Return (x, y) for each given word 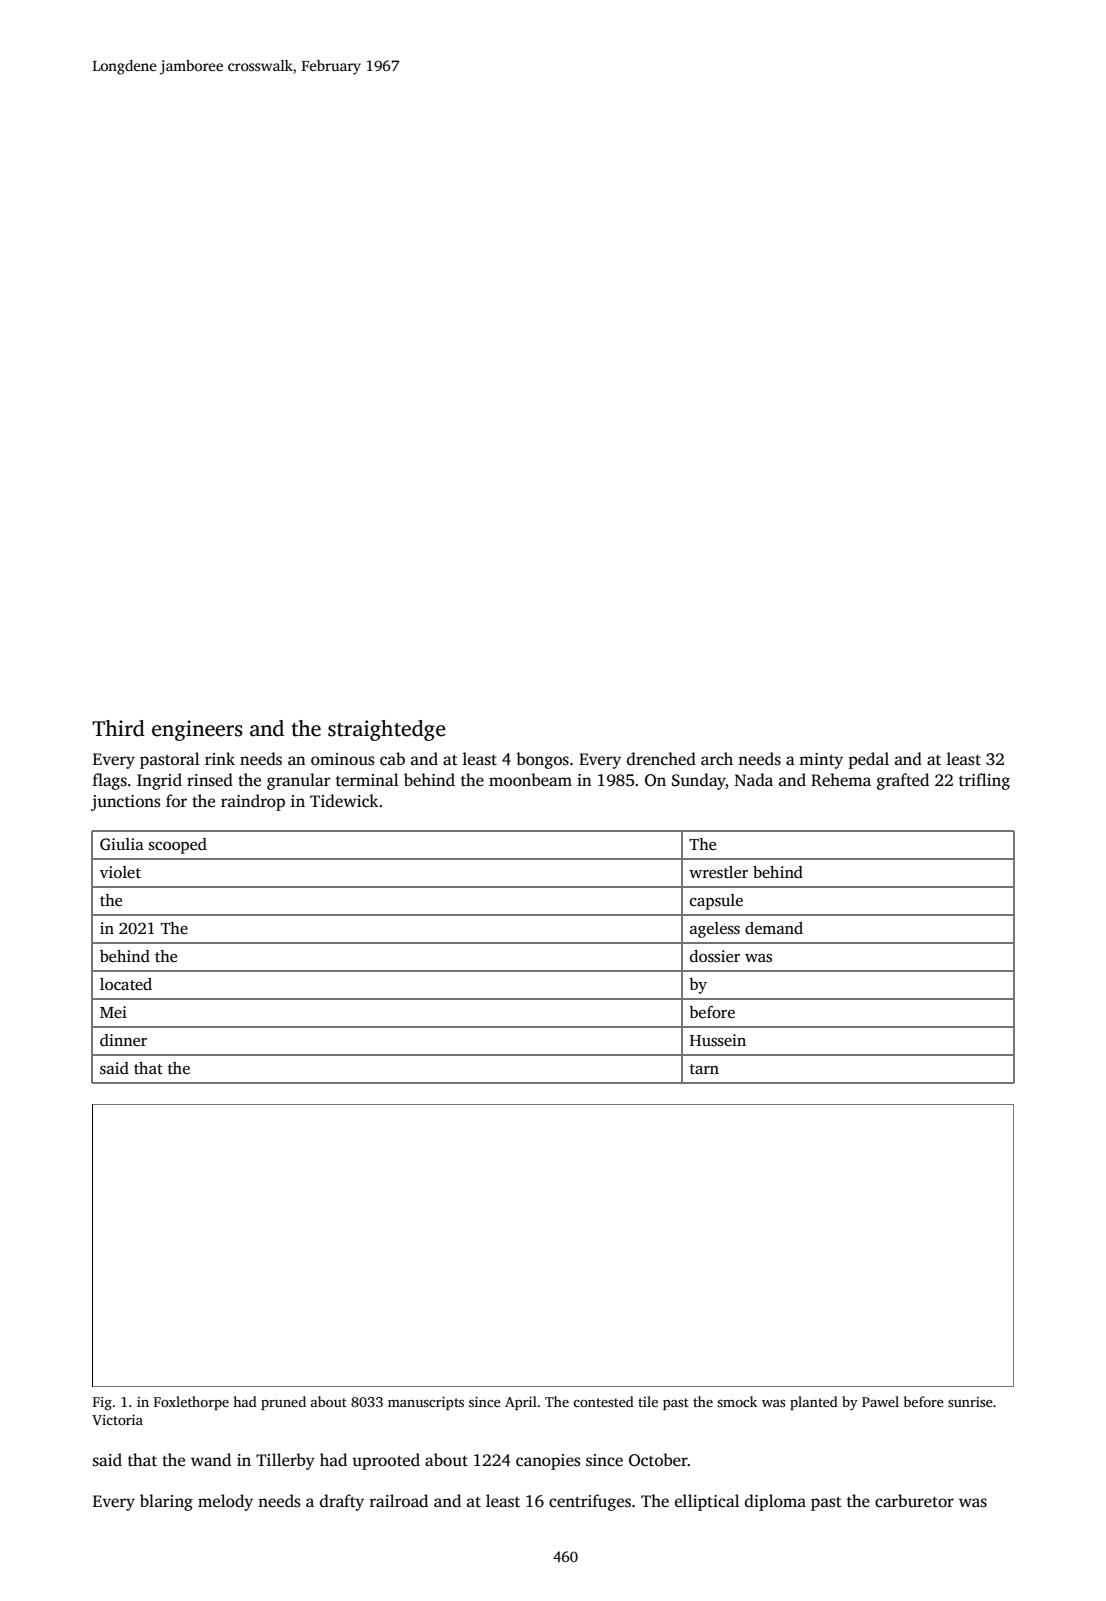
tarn (704, 1069)
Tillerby (285, 1461)
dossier (715, 956)
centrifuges (590, 1502)
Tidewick (344, 801)
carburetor (914, 1501)
